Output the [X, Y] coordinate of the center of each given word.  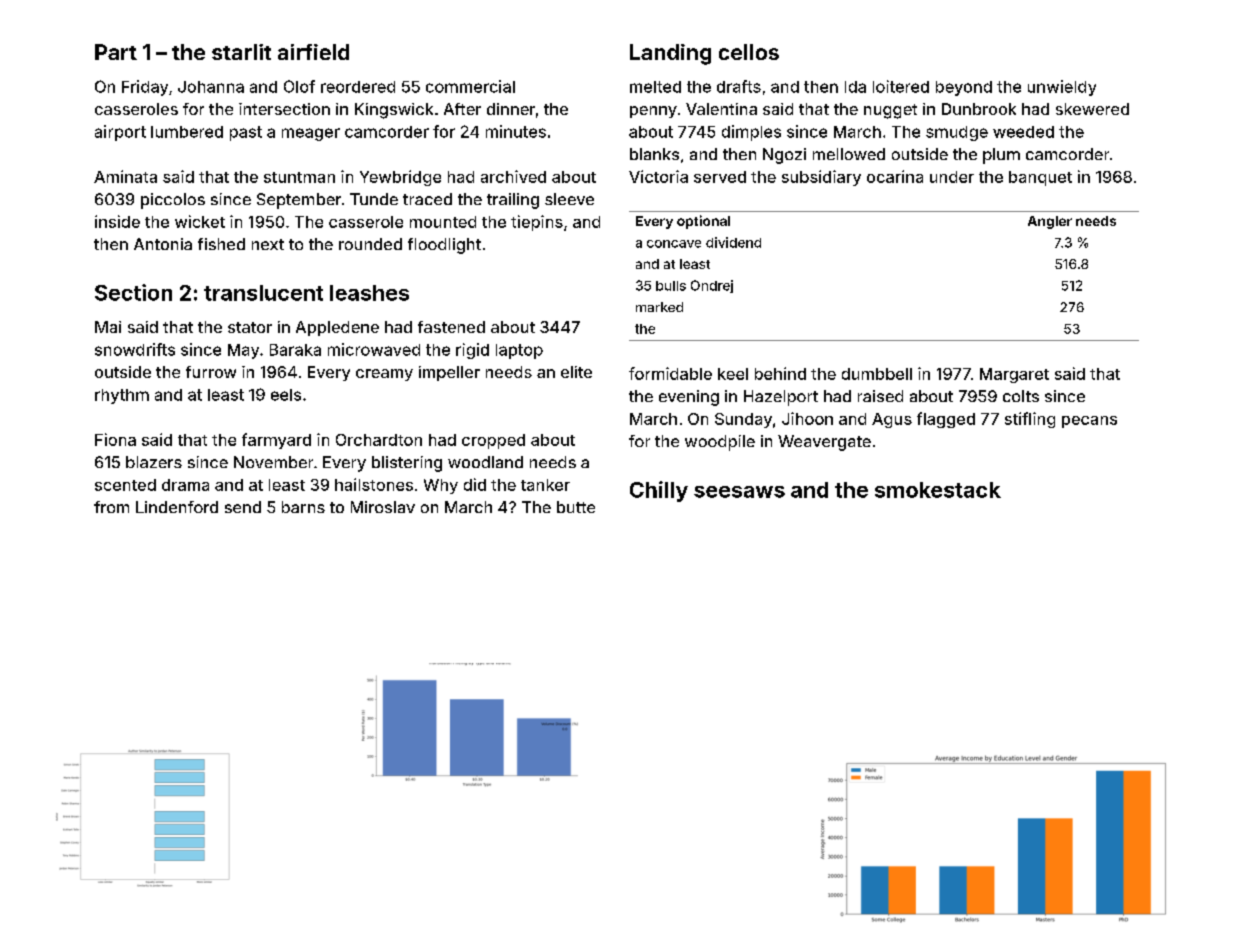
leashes [369, 293]
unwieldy [1062, 88]
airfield [313, 52]
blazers [154, 462]
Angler [1050, 222]
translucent [263, 293]
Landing [670, 54]
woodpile [720, 443]
